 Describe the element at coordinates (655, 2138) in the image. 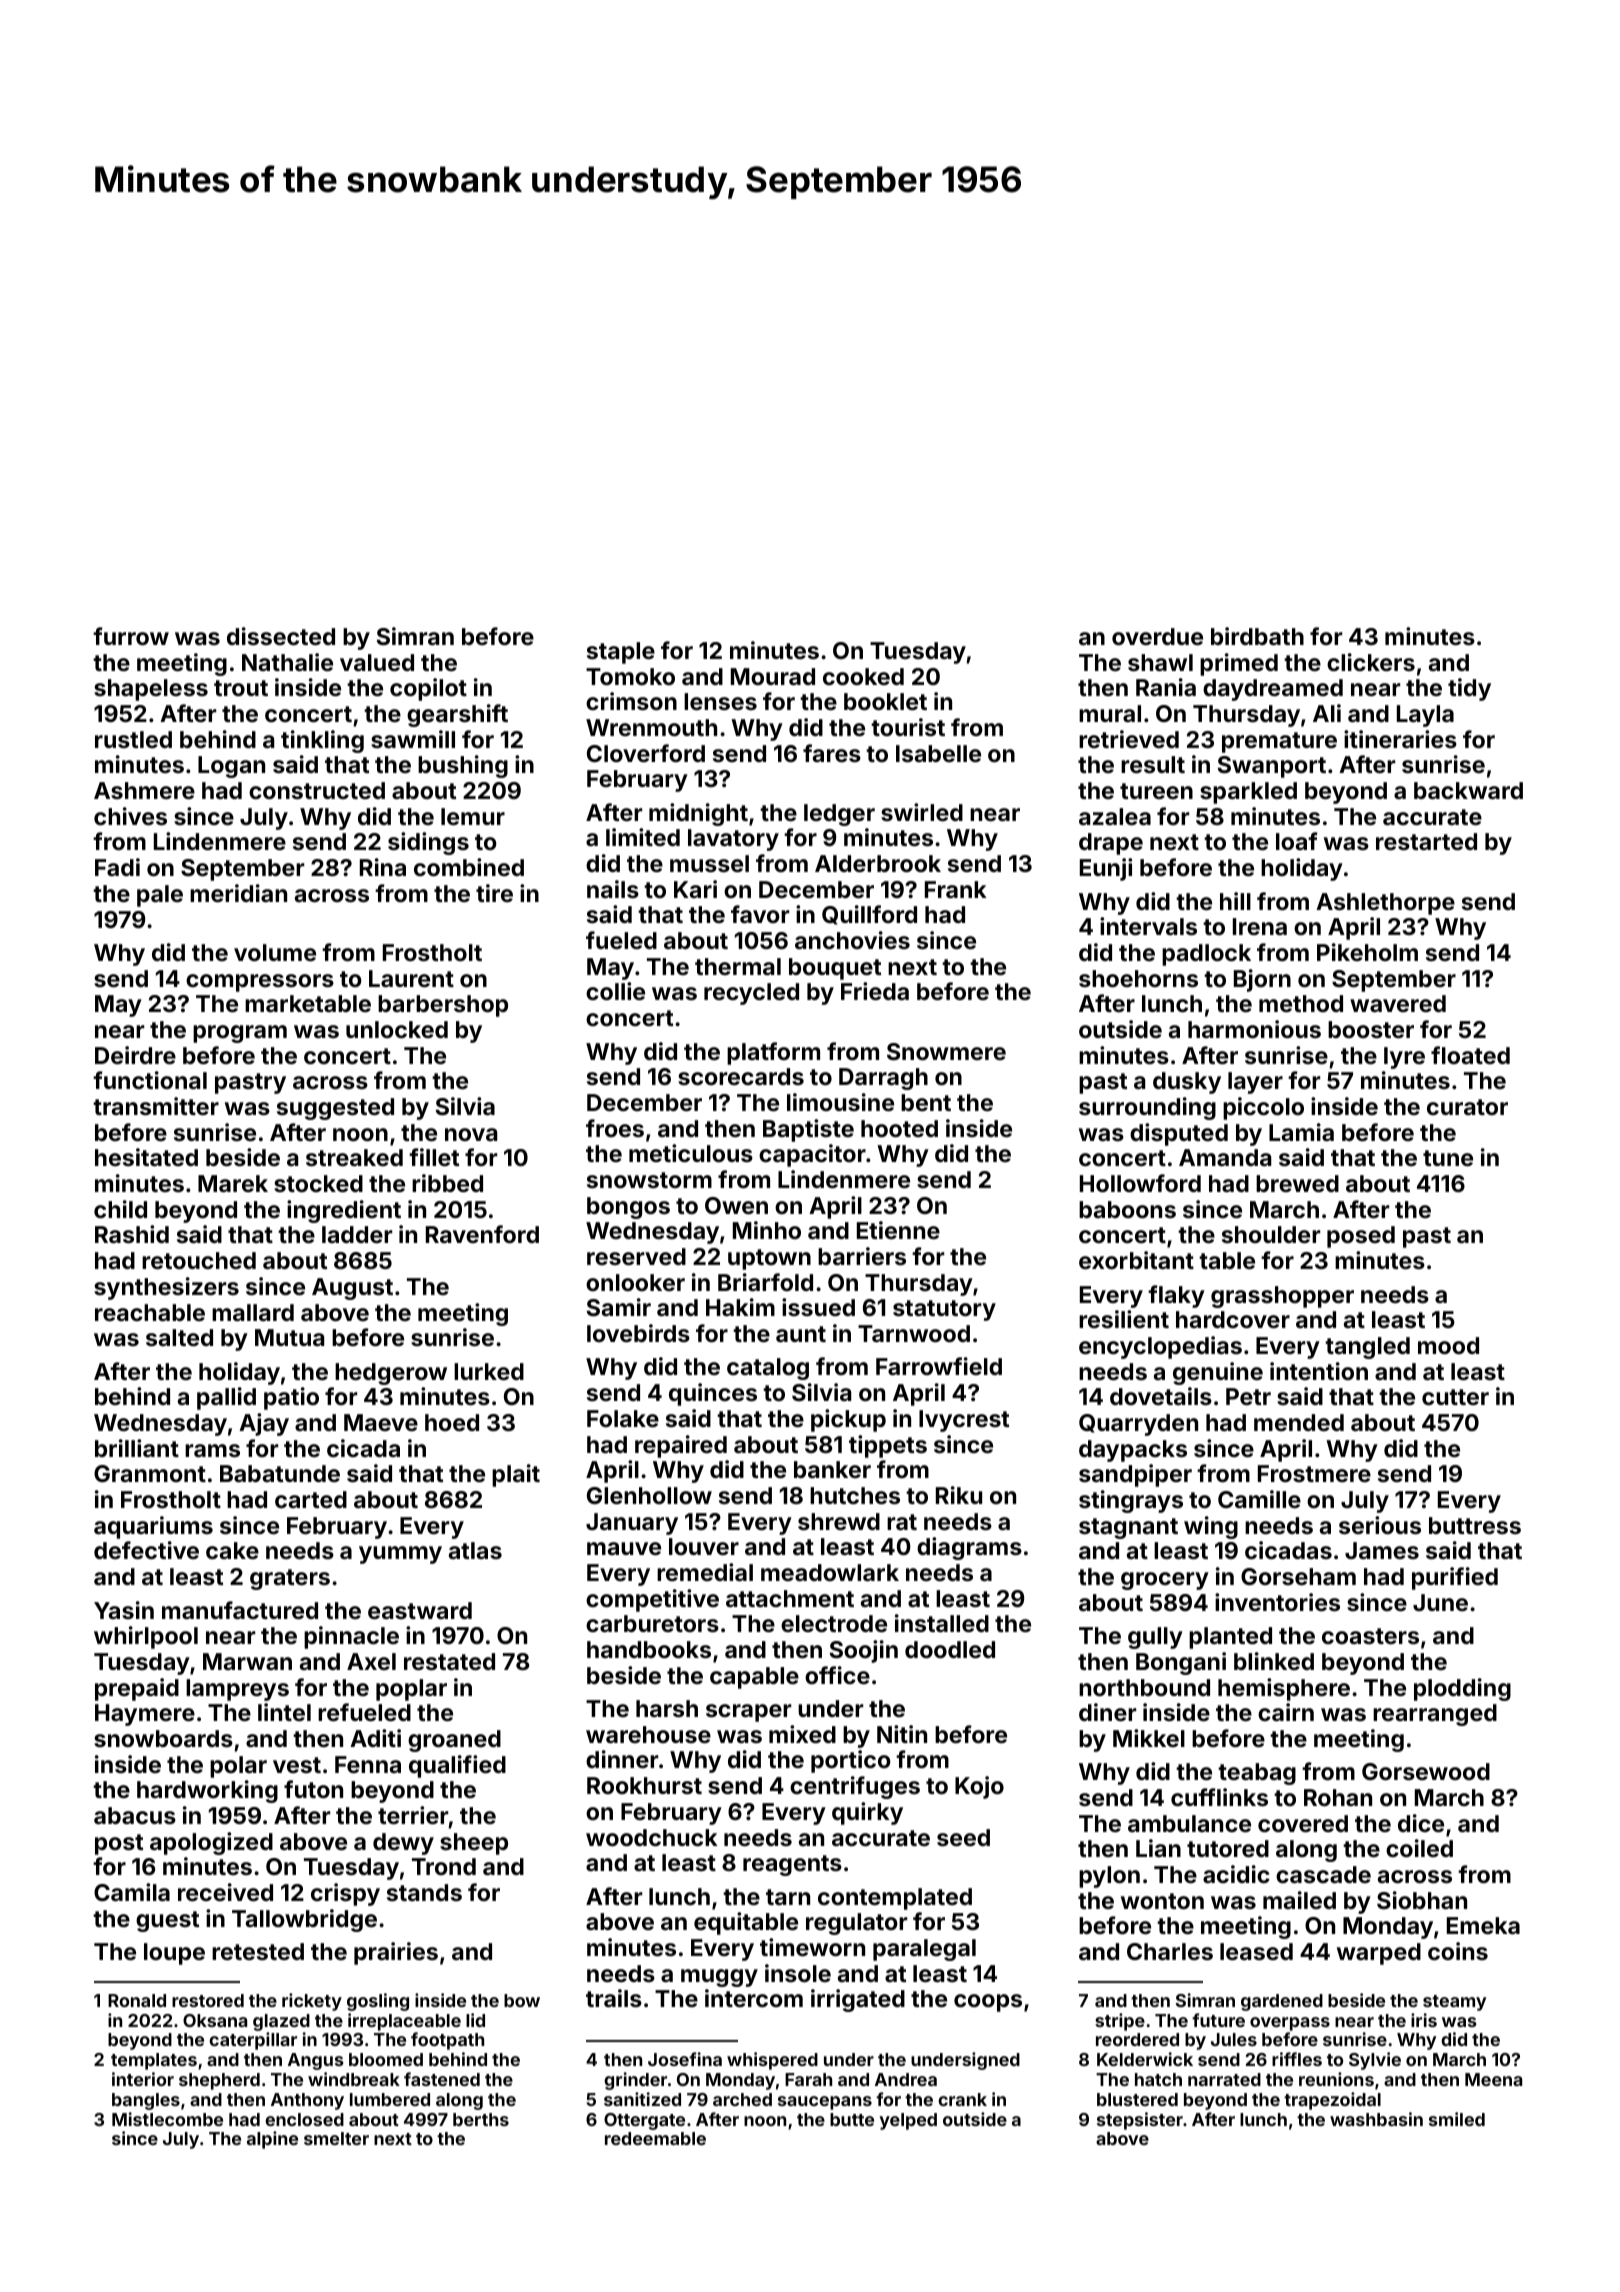

I see `redeemable` at that location.
